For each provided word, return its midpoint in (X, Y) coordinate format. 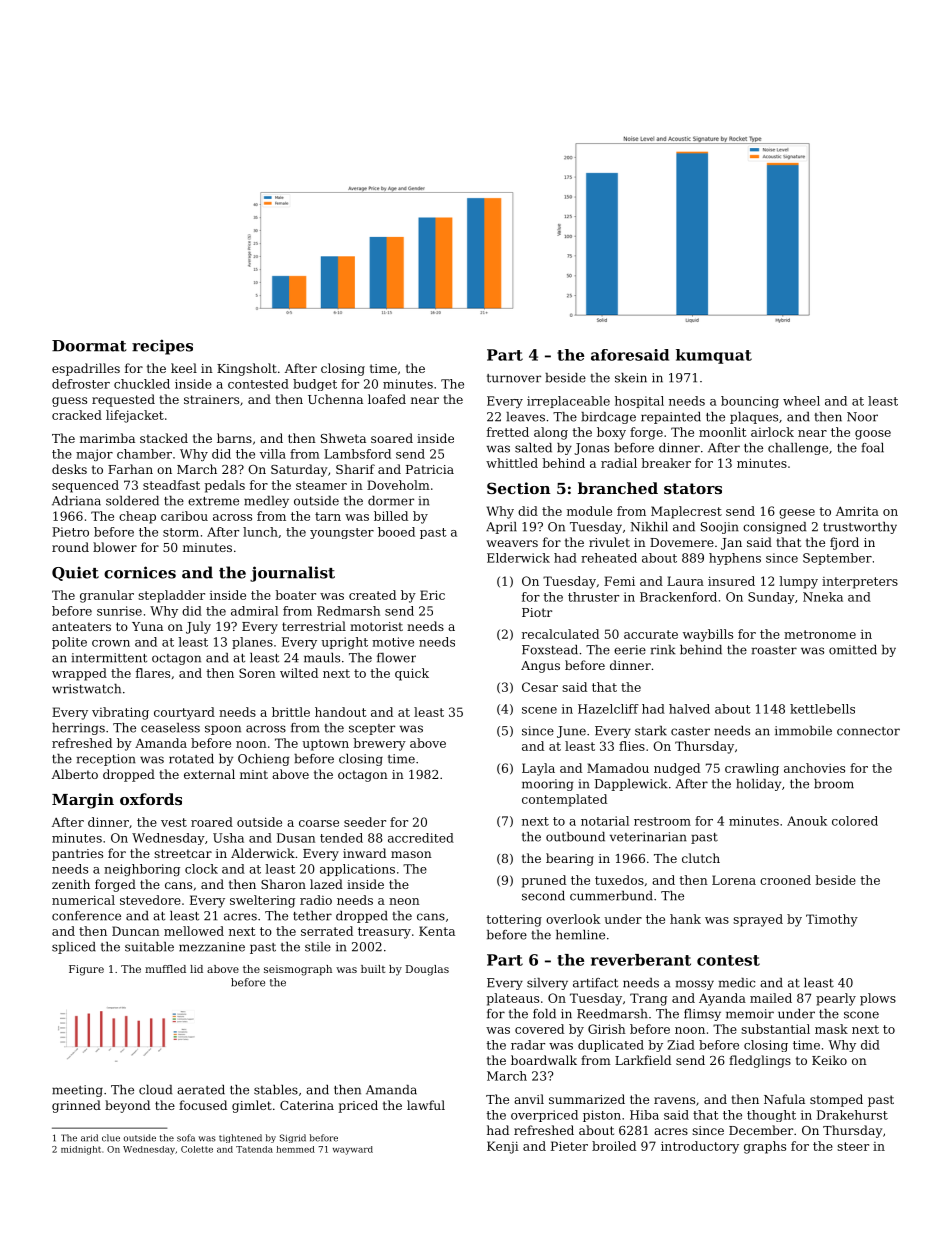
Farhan (130, 469)
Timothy (832, 920)
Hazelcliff (608, 709)
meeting (77, 1091)
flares (153, 673)
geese (797, 514)
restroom (662, 821)
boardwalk (544, 1060)
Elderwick (518, 558)
